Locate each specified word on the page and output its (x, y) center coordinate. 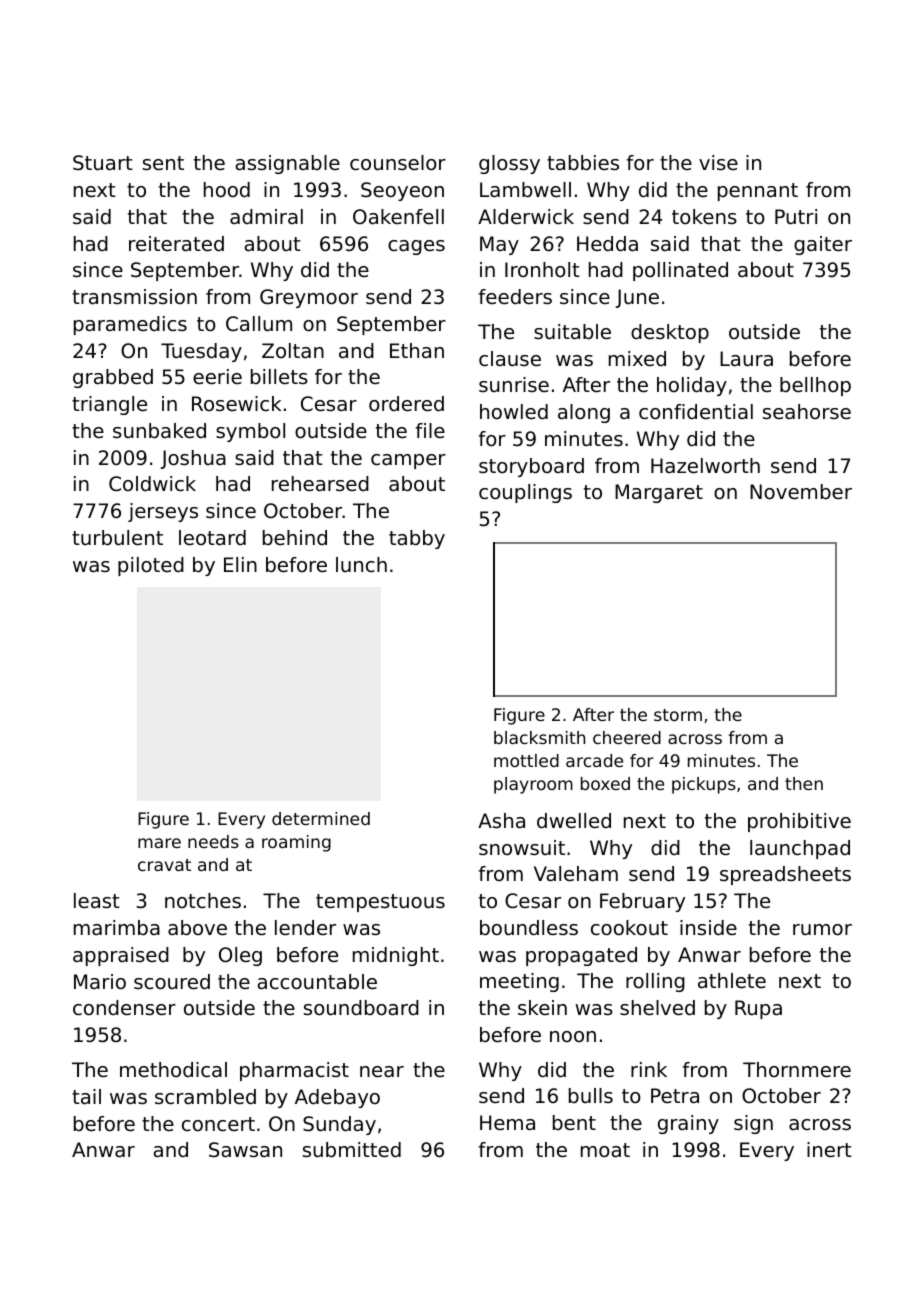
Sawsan (245, 1150)
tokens (704, 217)
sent (163, 163)
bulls (591, 1095)
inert (829, 1150)
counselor (398, 163)
